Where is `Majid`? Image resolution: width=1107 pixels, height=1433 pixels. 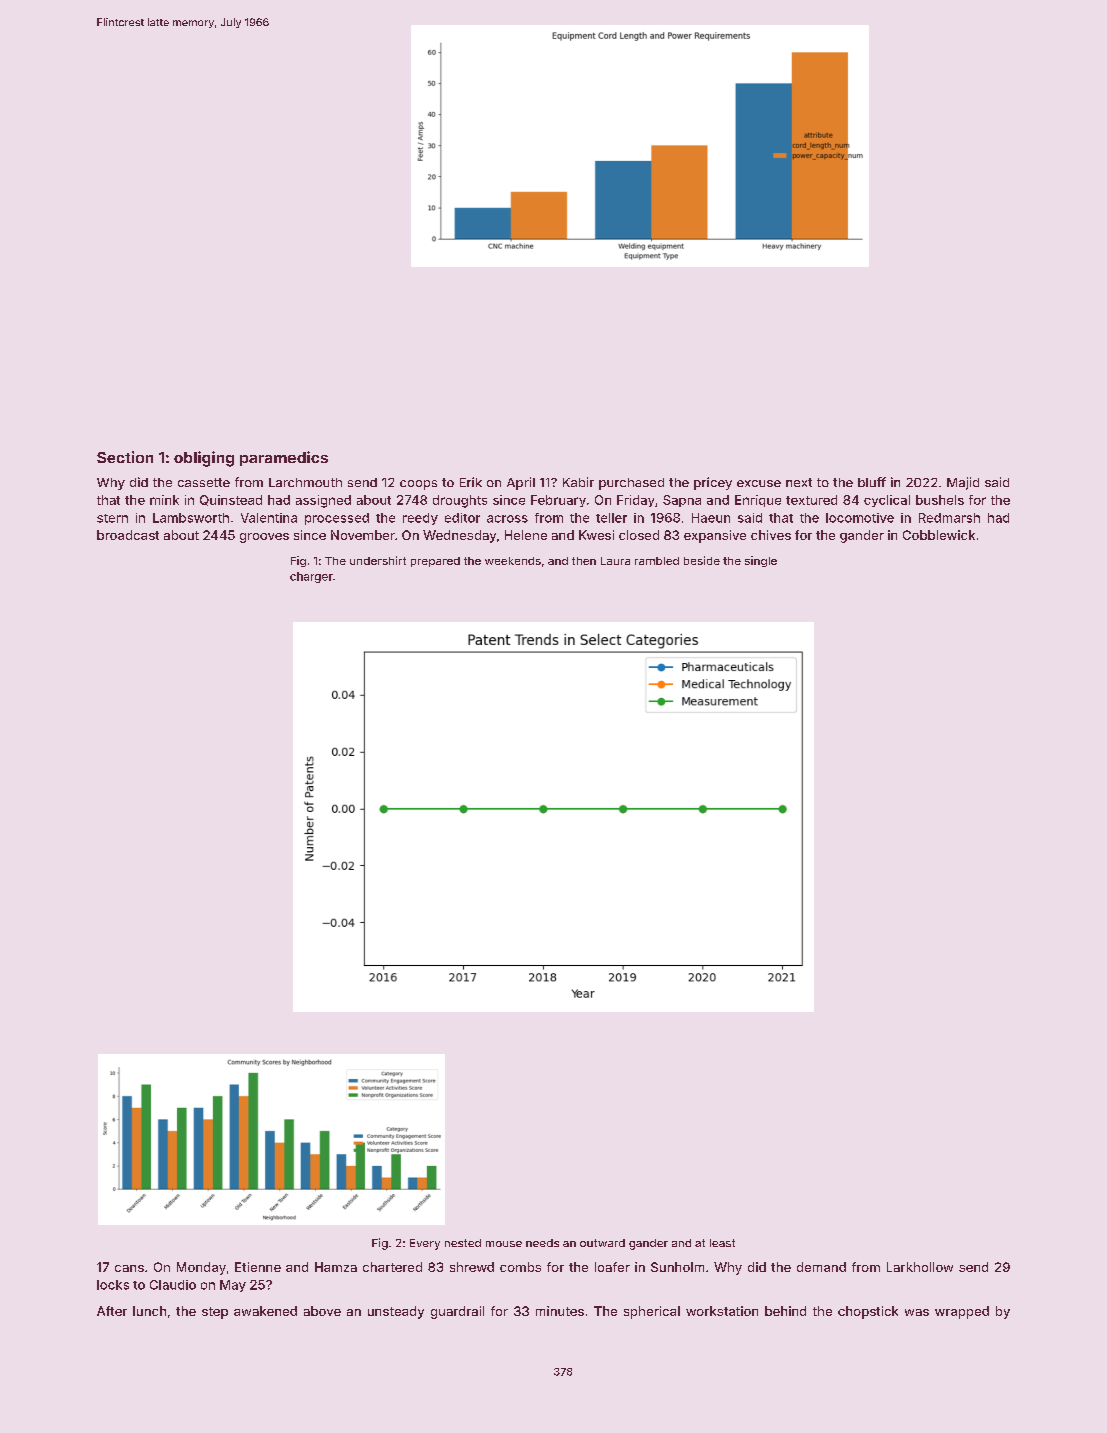 Majid is located at coordinates (963, 483).
